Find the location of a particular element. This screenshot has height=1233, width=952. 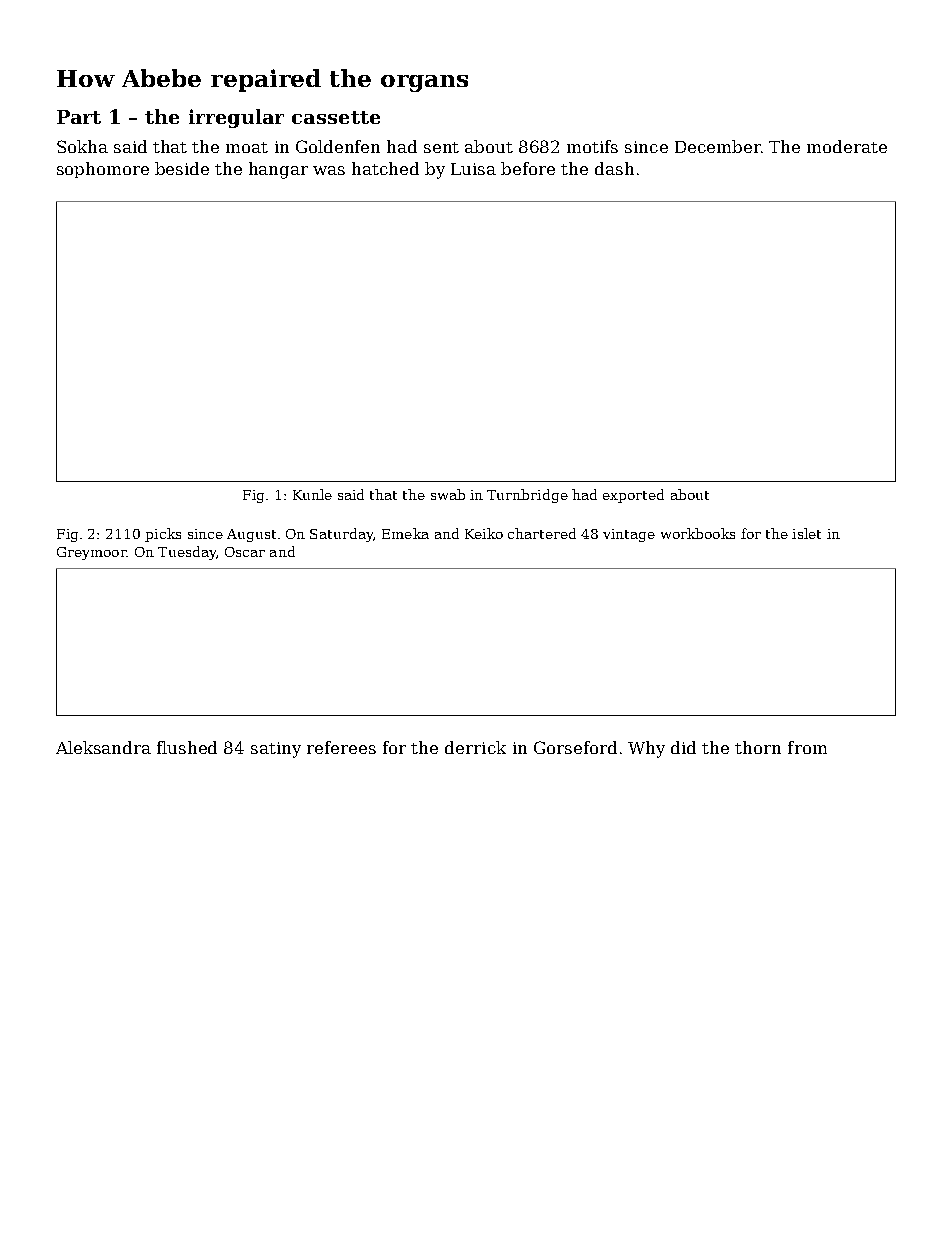

did is located at coordinates (683, 747).
